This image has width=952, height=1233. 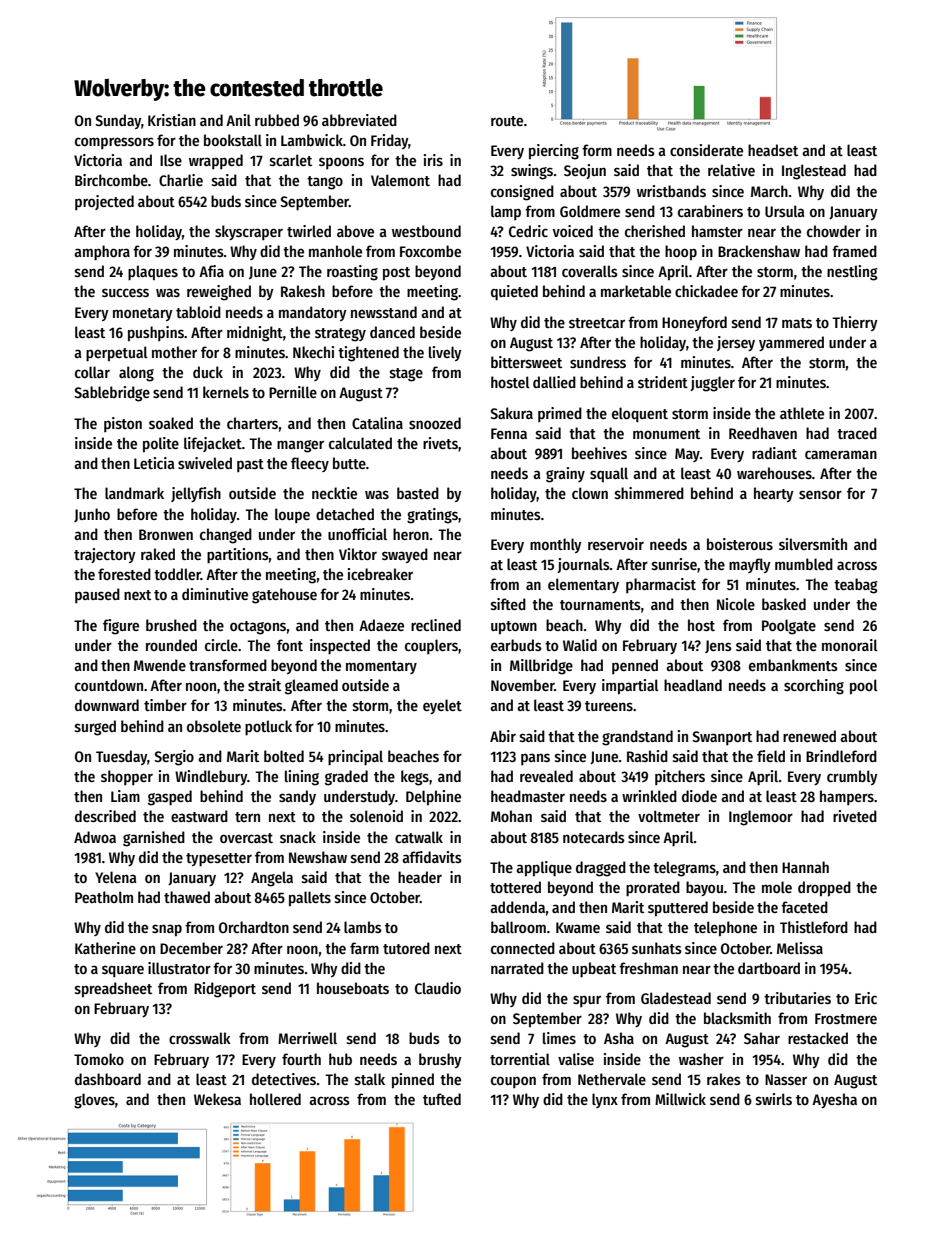 I want to click on teabag, so click(x=855, y=586).
